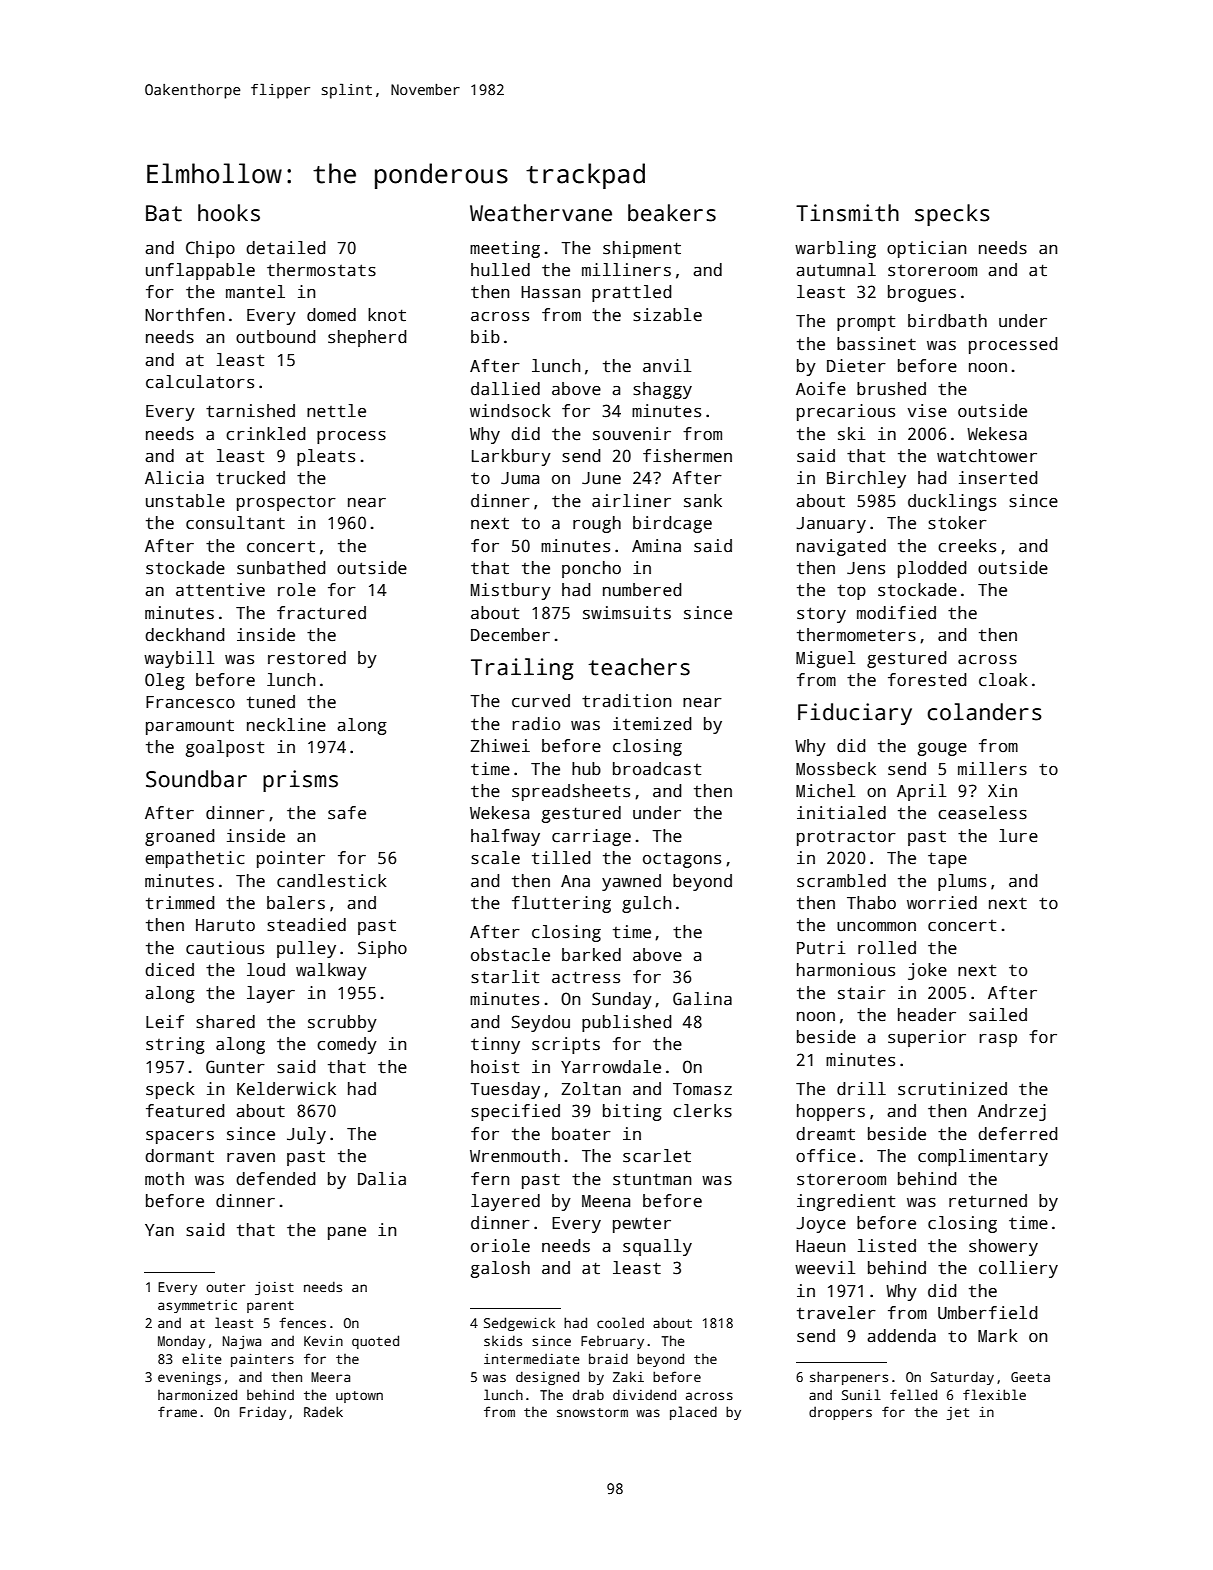  What do you see at coordinates (263, 1413) in the page?
I see `Friday` at bounding box center [263, 1413].
